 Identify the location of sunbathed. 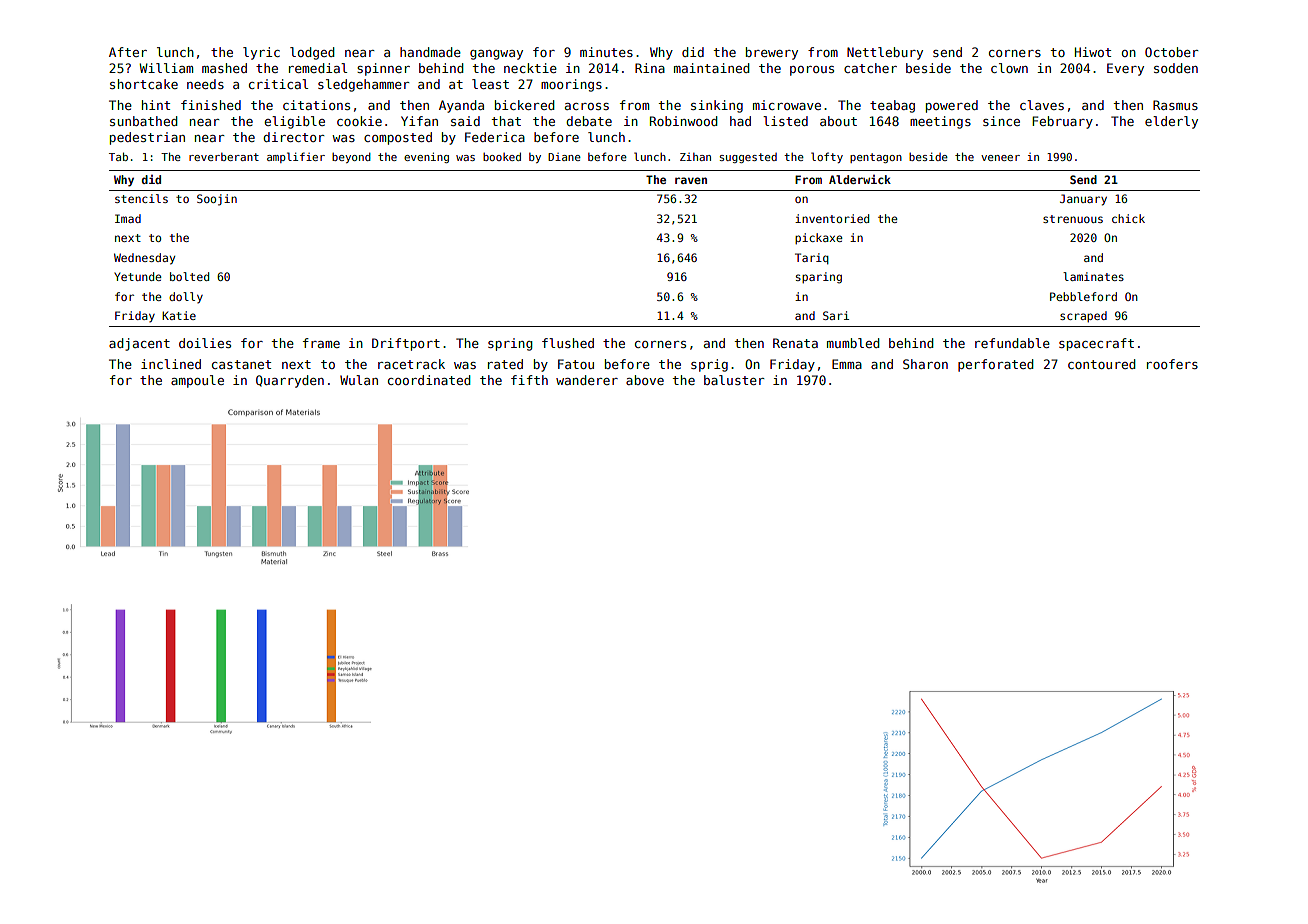
(144, 121).
